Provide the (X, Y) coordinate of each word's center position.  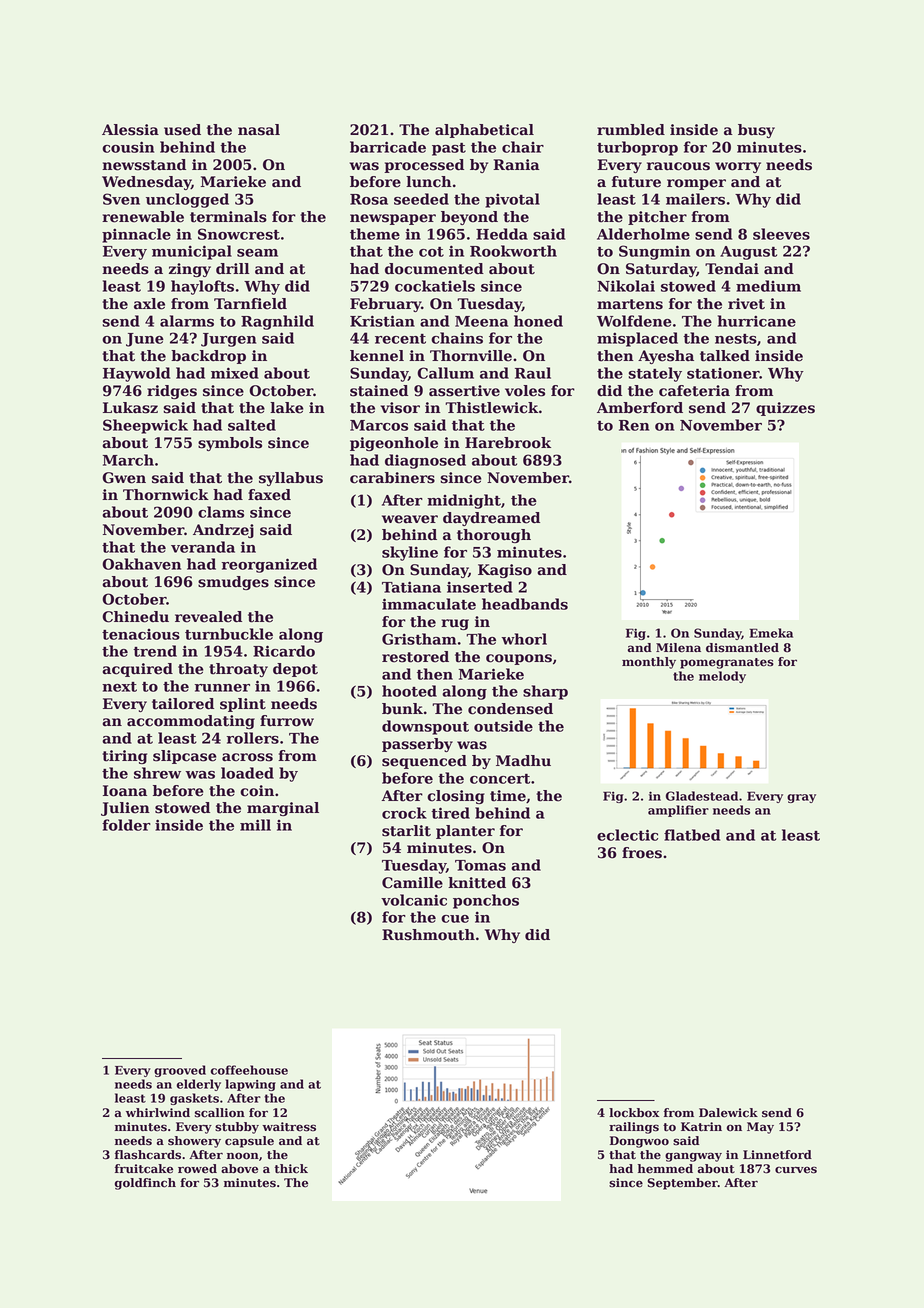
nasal (259, 130)
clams (221, 512)
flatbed (692, 835)
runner (222, 688)
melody (722, 677)
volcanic (414, 900)
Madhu (523, 761)
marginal (283, 809)
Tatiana (411, 587)
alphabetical (484, 131)
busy (756, 131)
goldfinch (145, 1184)
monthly (649, 663)
